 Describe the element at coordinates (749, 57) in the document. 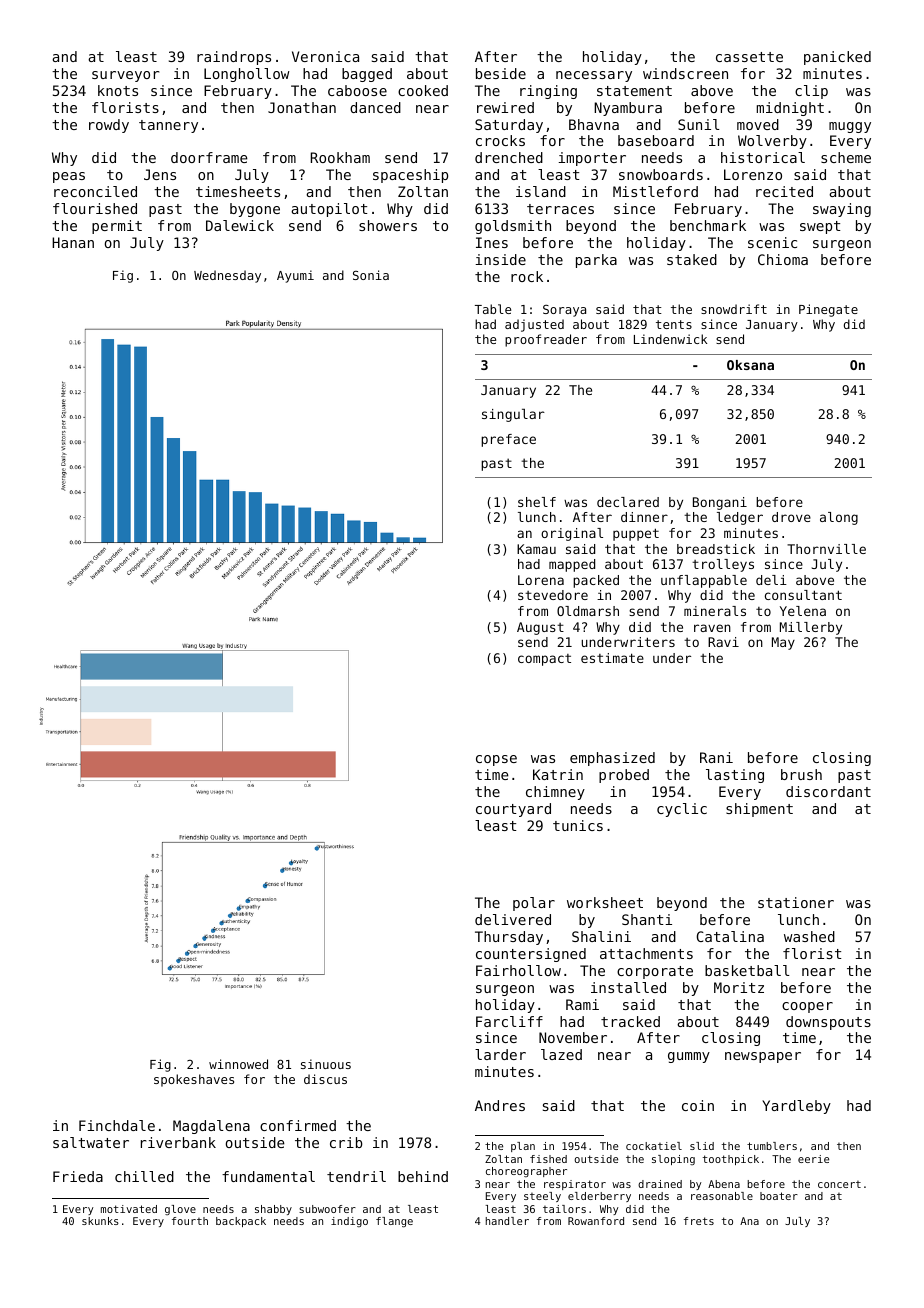

I see `cassette` at that location.
